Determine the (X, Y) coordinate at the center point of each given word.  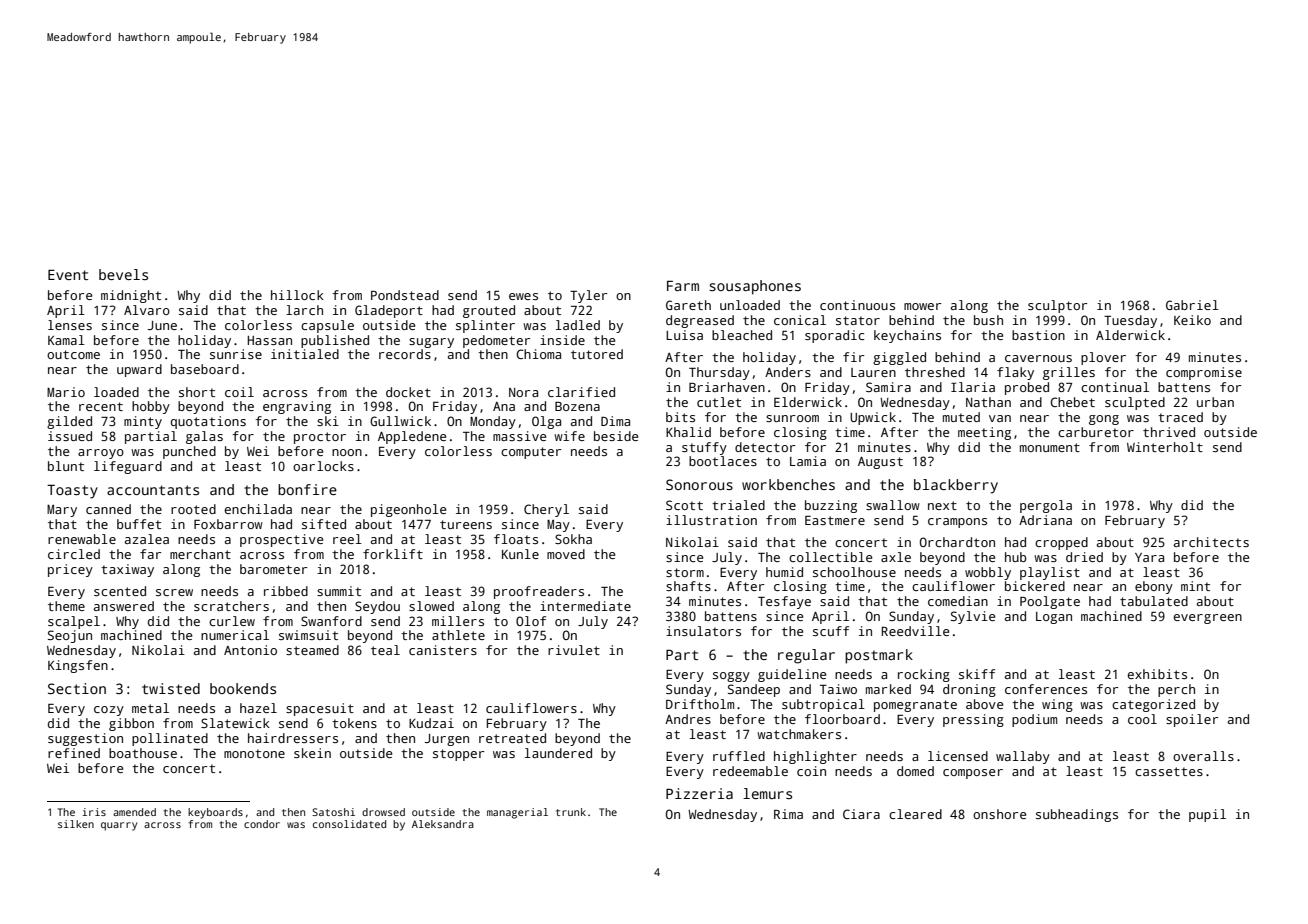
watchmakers (799, 734)
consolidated (349, 824)
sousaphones (755, 287)
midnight (131, 296)
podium (1034, 720)
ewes (523, 296)
